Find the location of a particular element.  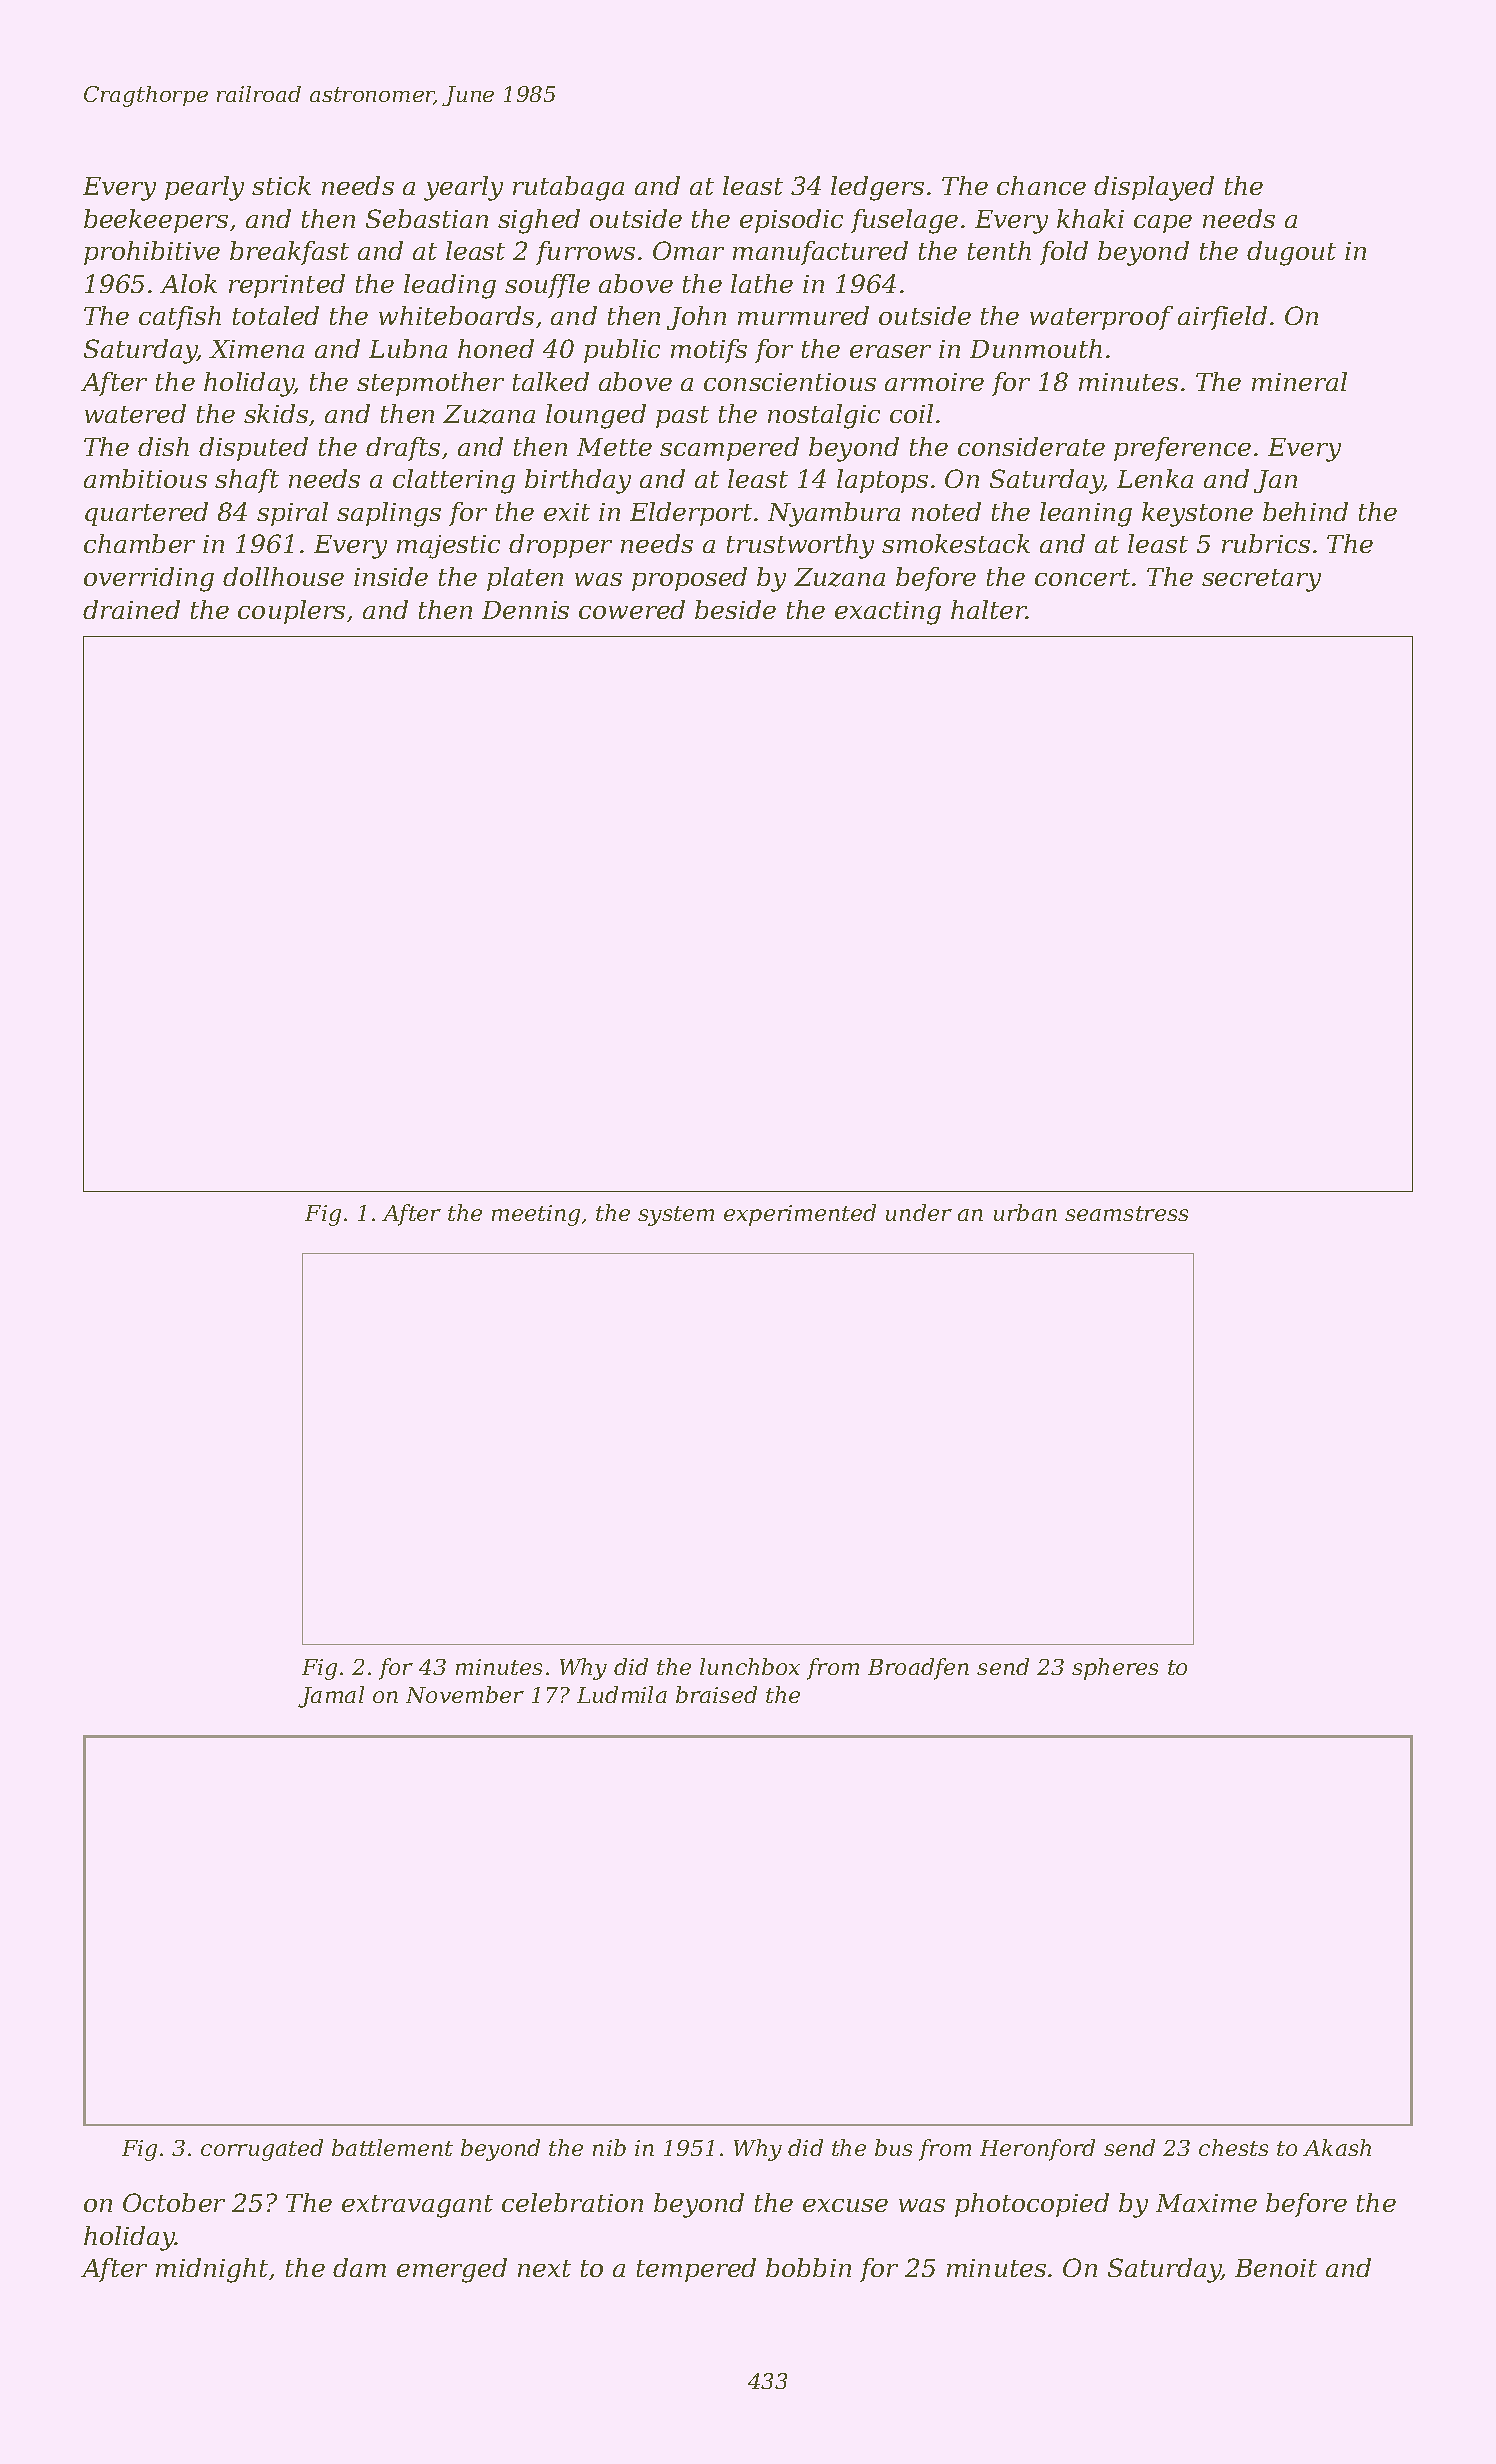

couplers is located at coordinates (291, 612).
